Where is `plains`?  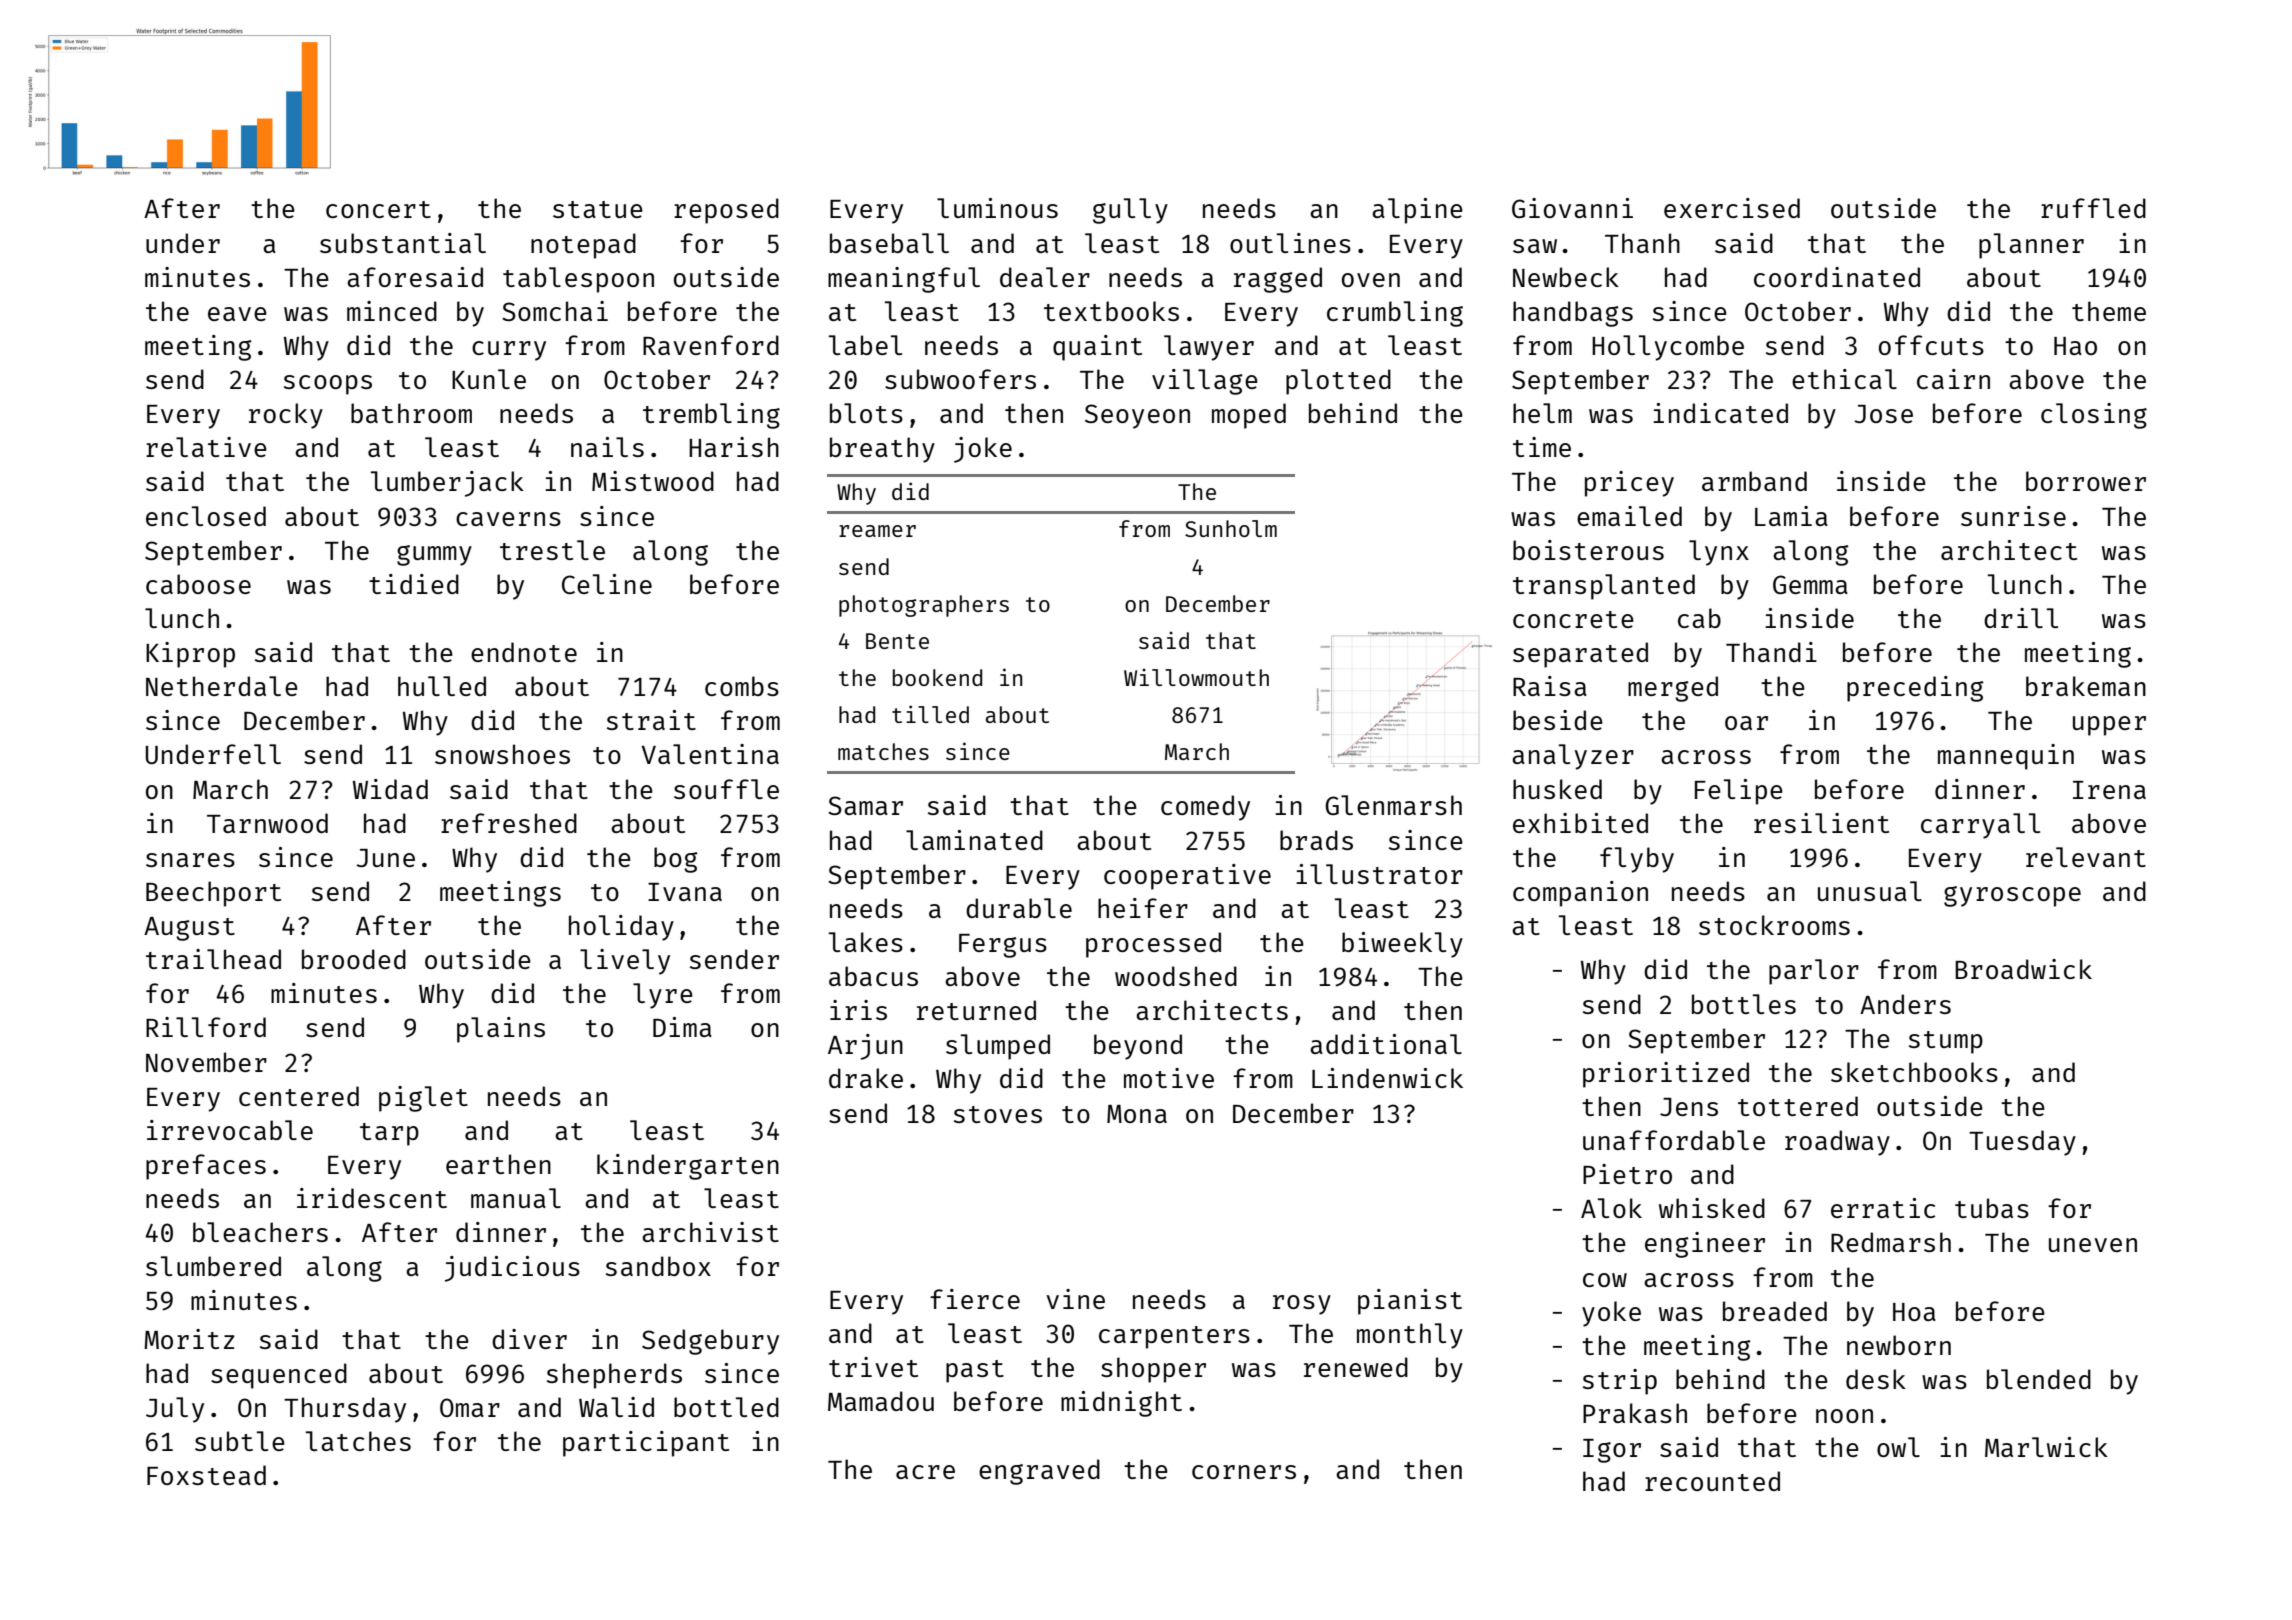 plains is located at coordinates (501, 1030).
